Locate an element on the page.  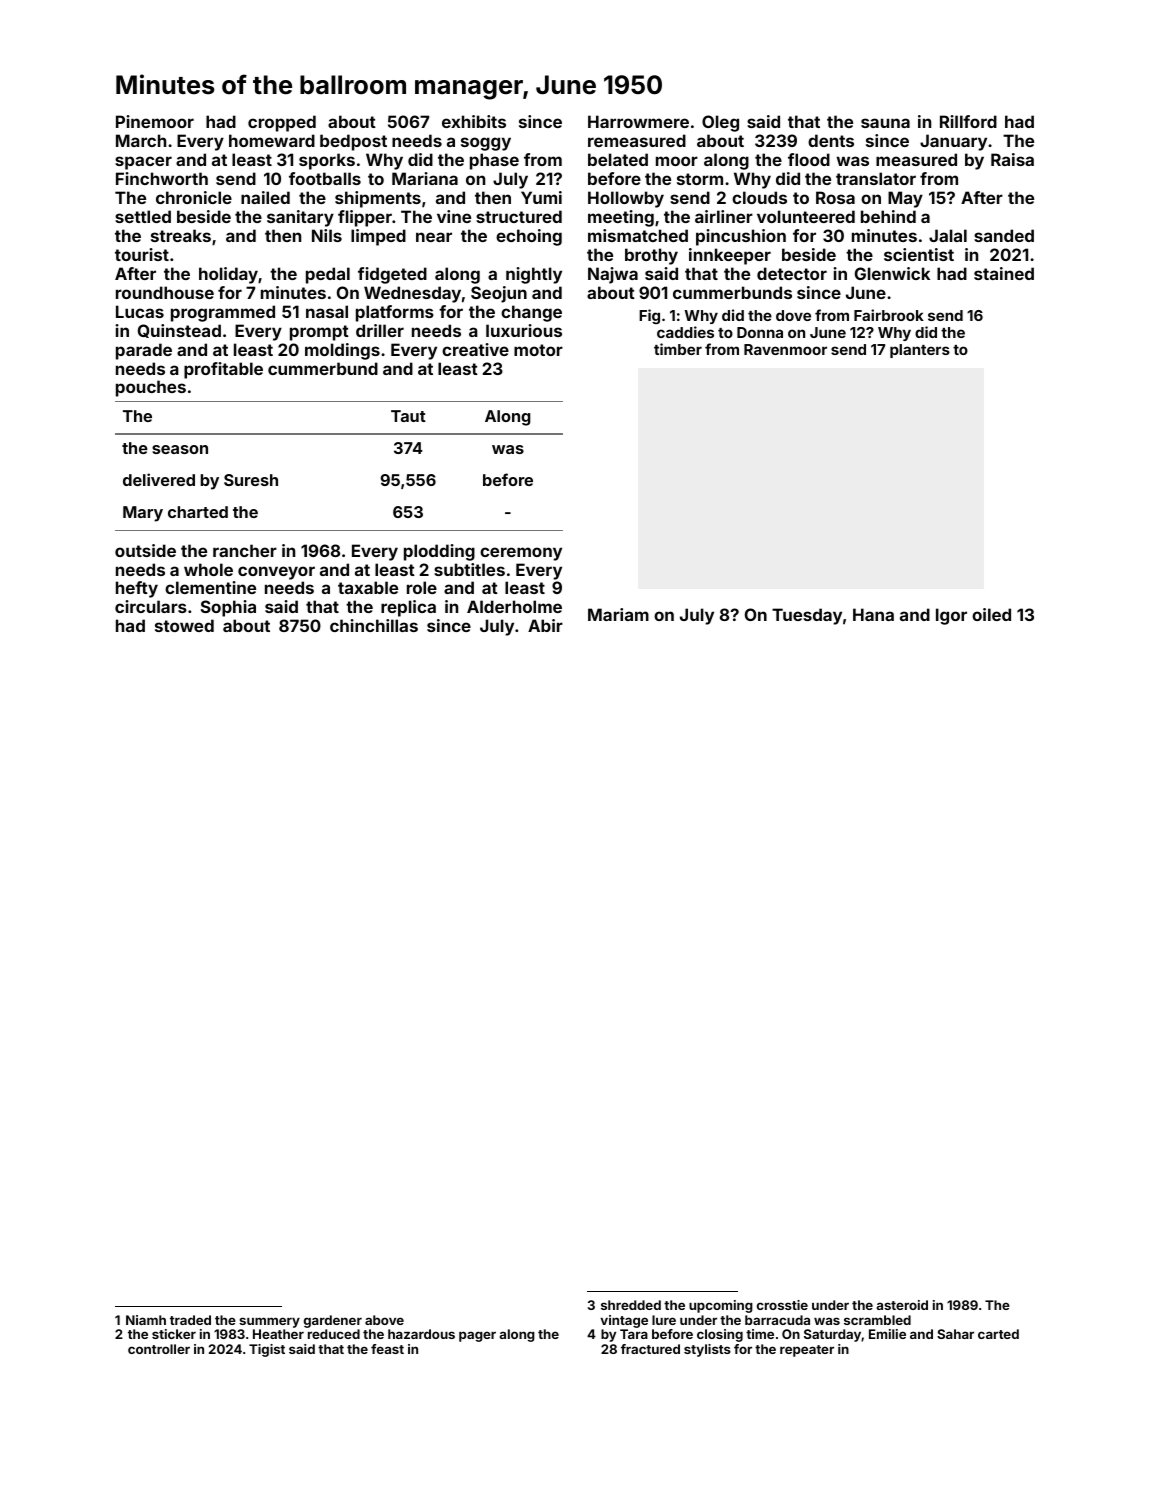
feast is located at coordinates (387, 1349).
